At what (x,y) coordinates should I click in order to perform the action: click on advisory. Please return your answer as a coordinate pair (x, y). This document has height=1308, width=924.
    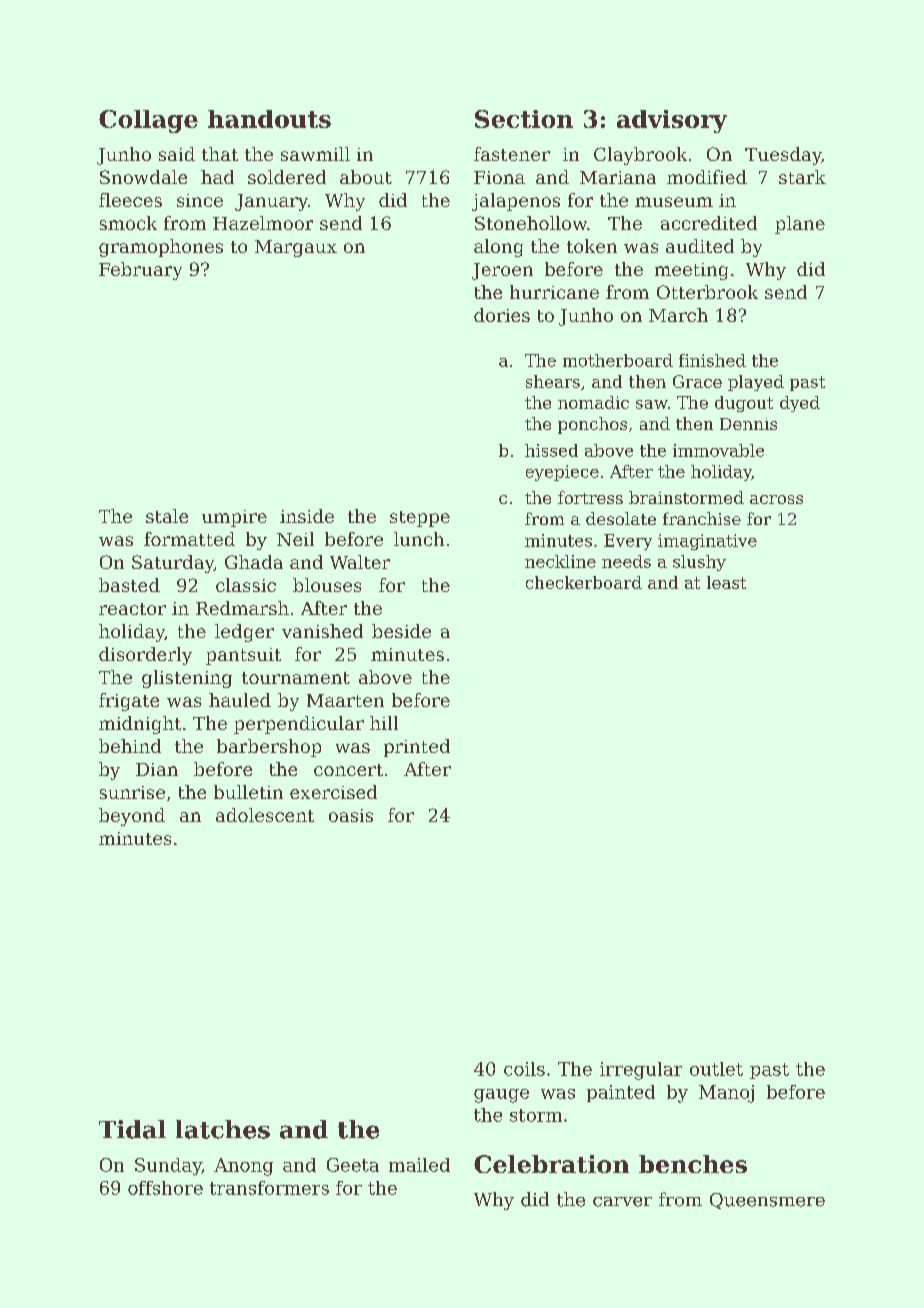
    Looking at the image, I should click on (672, 121).
